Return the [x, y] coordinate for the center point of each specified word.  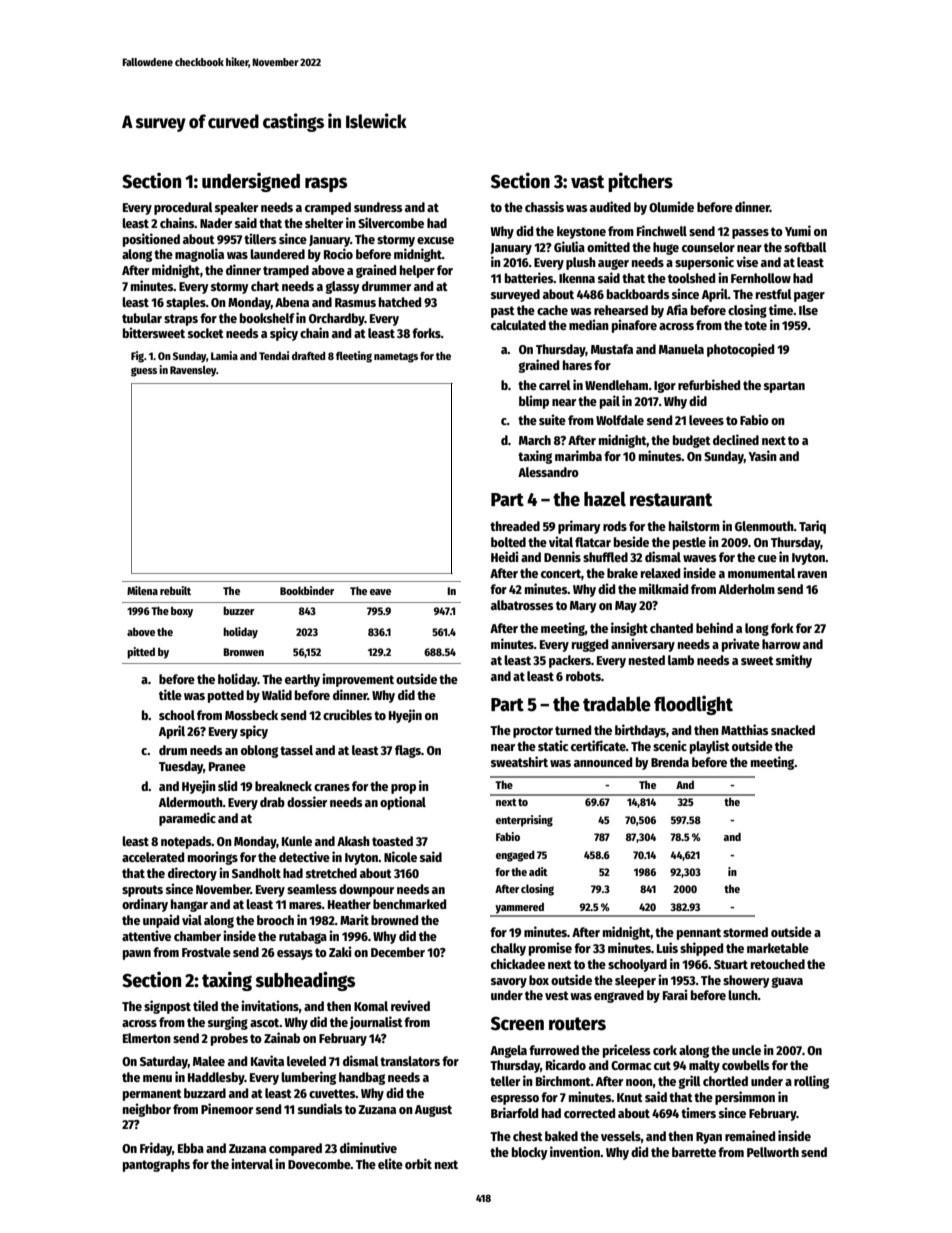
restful [774, 294]
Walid [277, 694]
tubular [142, 318]
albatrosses [522, 605]
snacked [793, 730]
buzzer [238, 611]
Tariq [812, 527]
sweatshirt [519, 761]
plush [581, 263]
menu [157, 1078]
